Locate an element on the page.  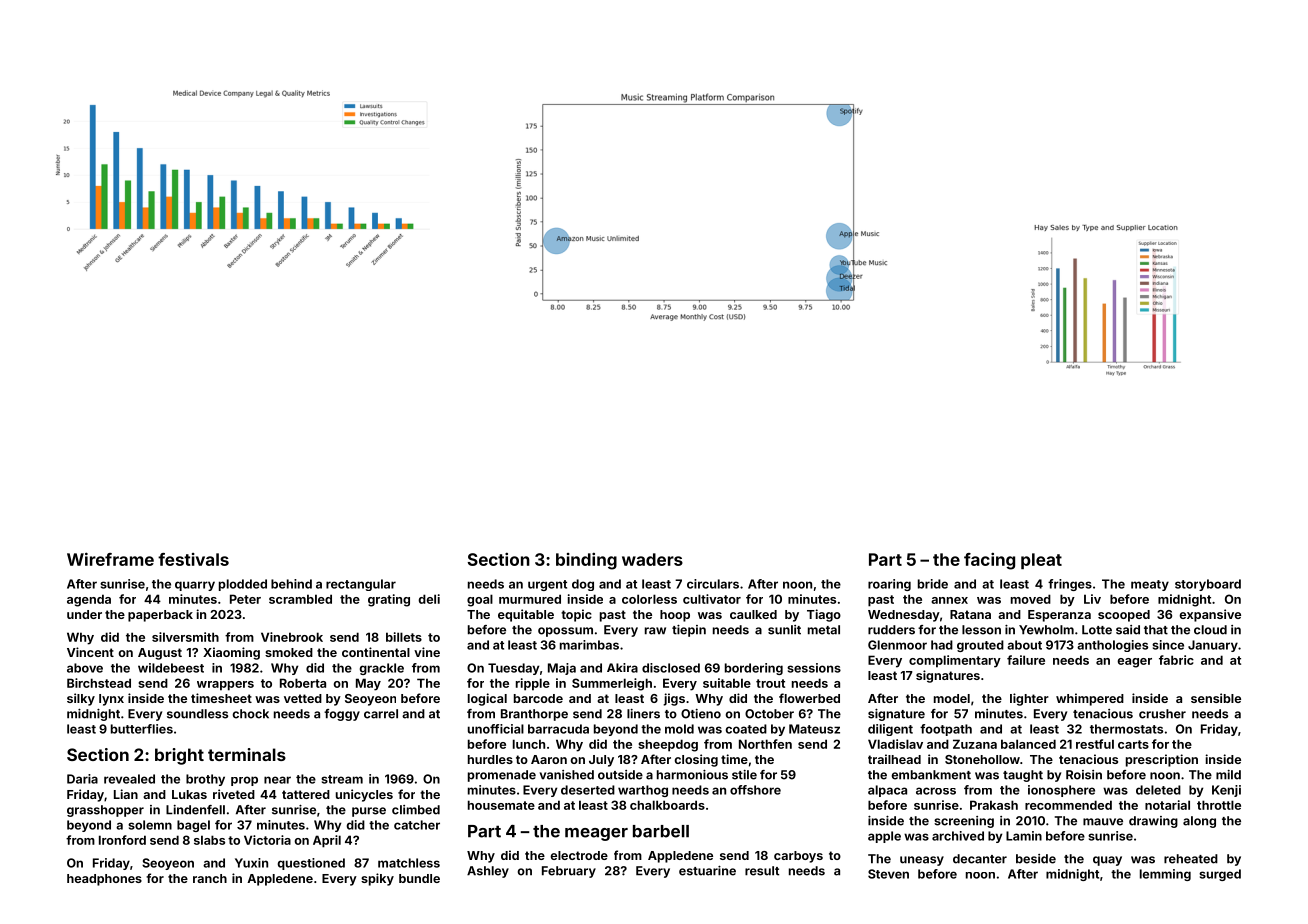
storyboard is located at coordinates (1208, 585).
